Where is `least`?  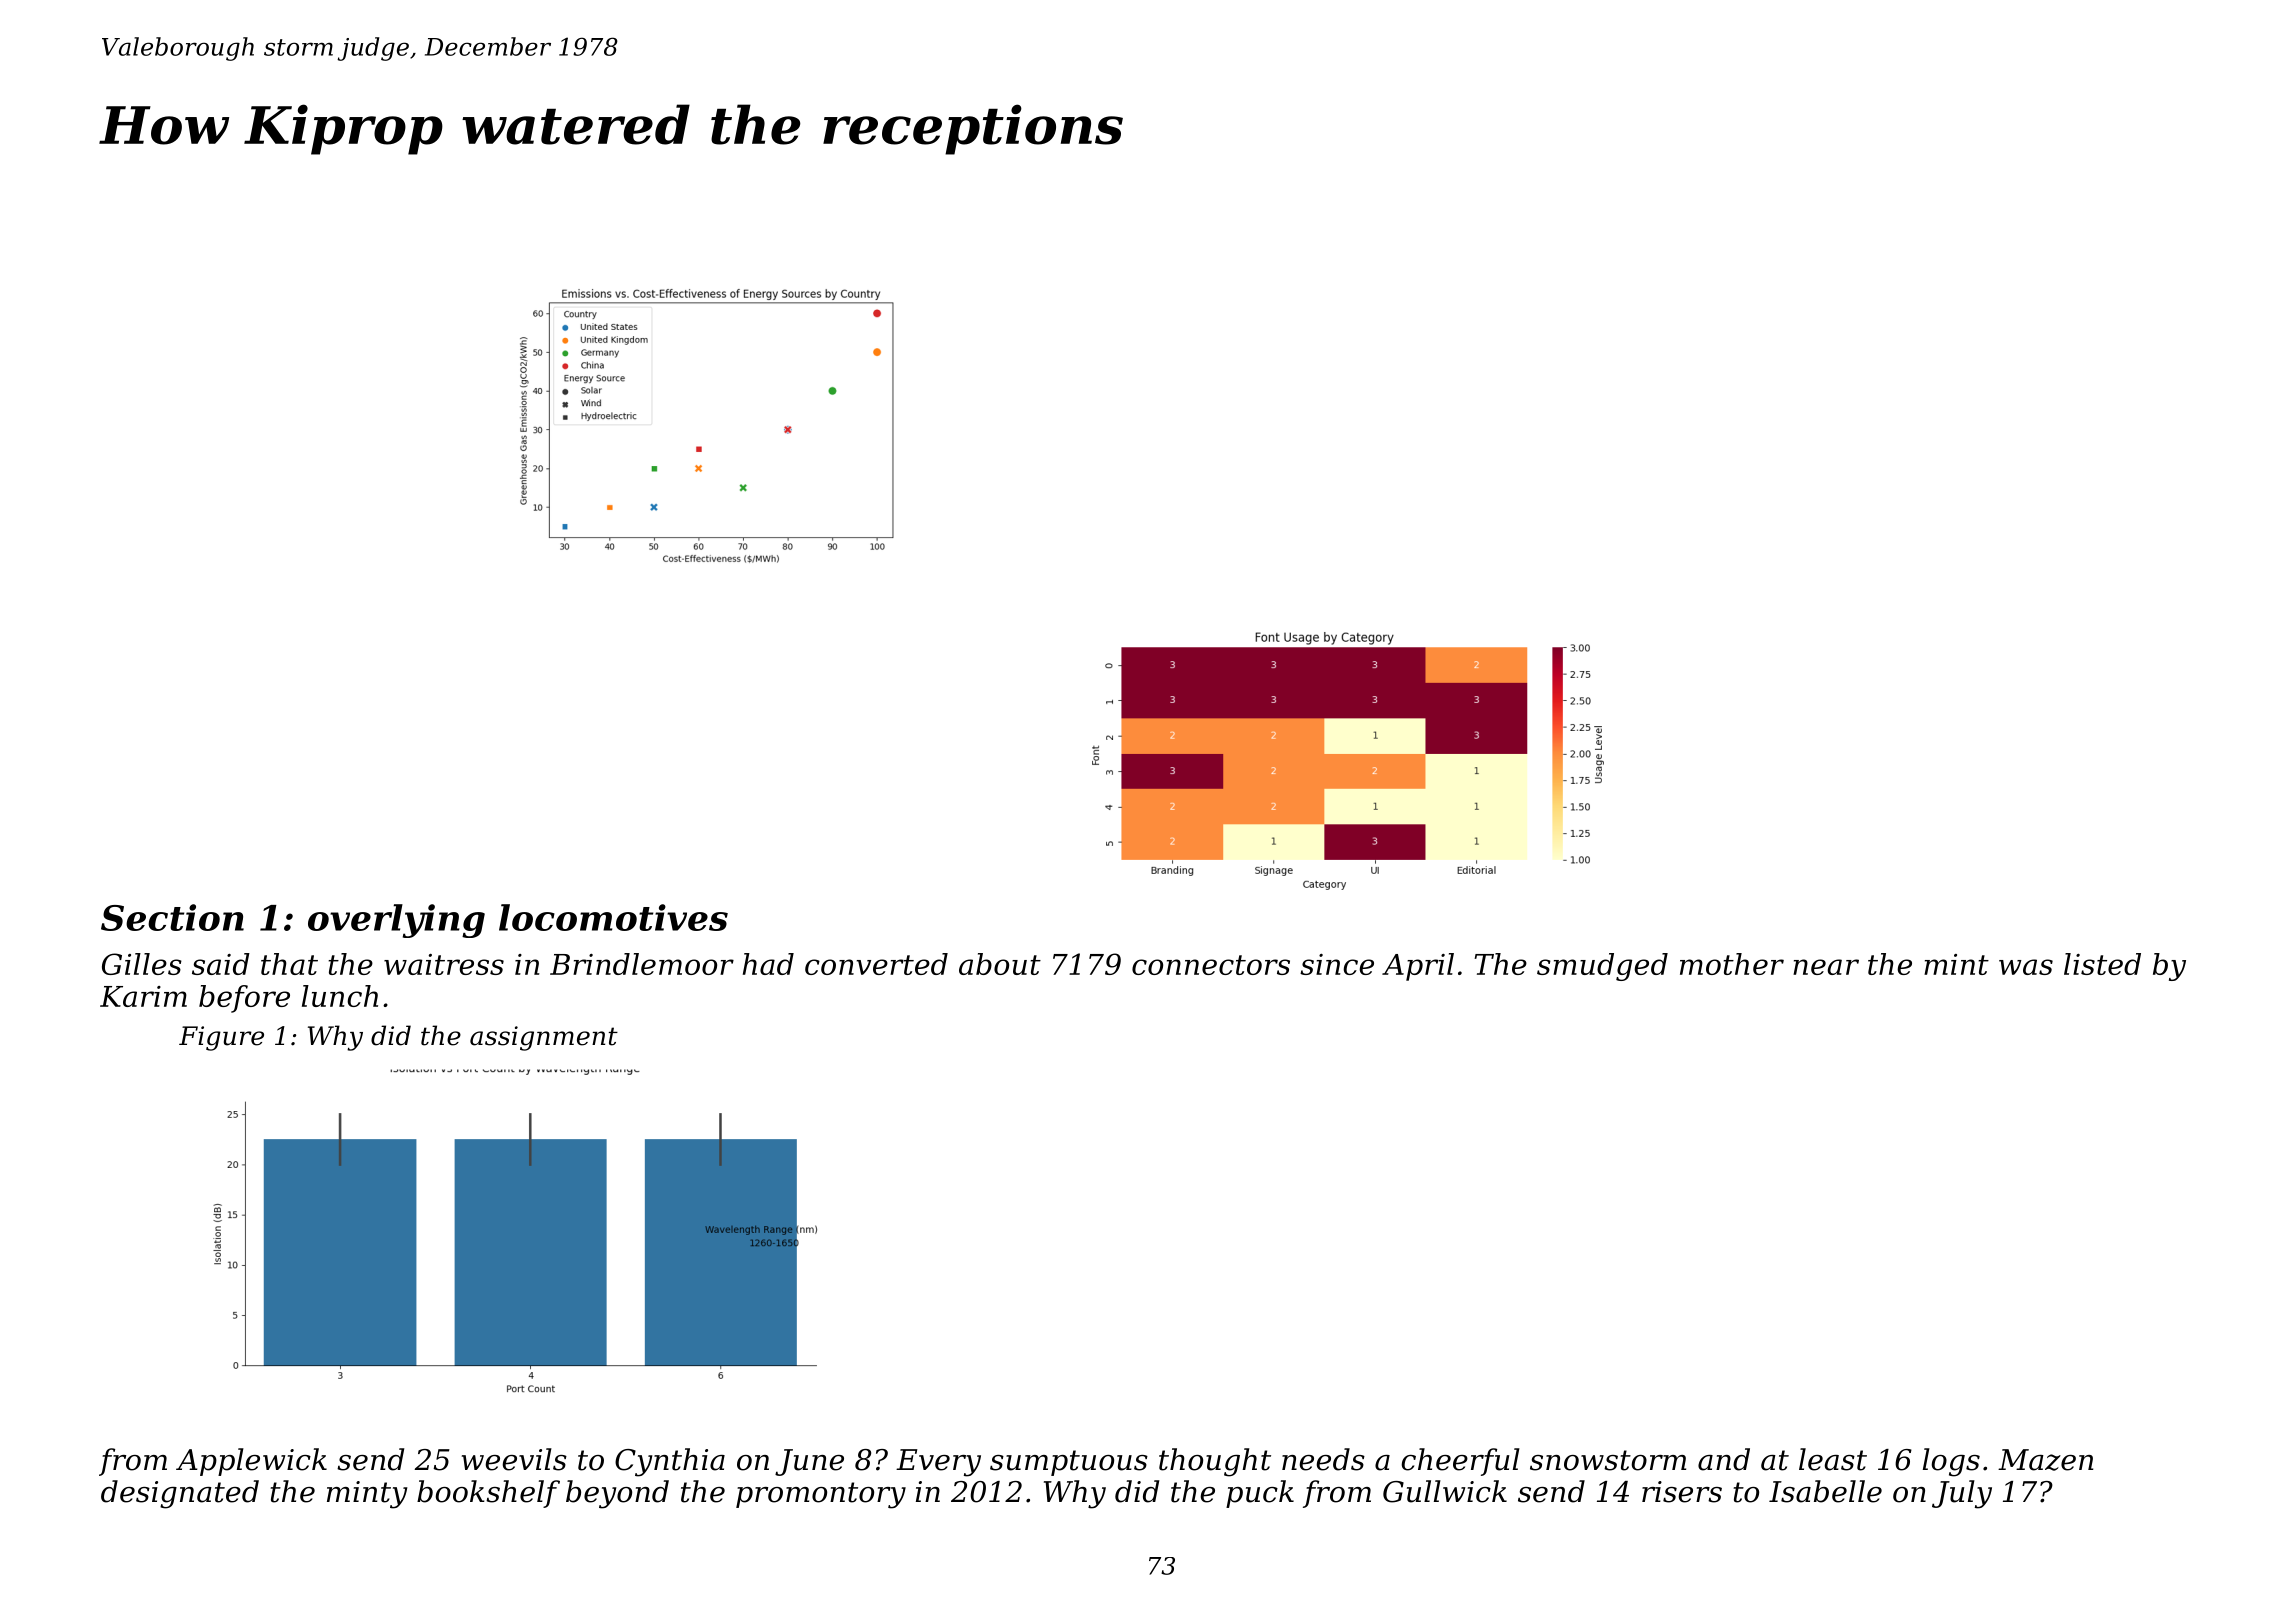
least is located at coordinates (1833, 1459).
